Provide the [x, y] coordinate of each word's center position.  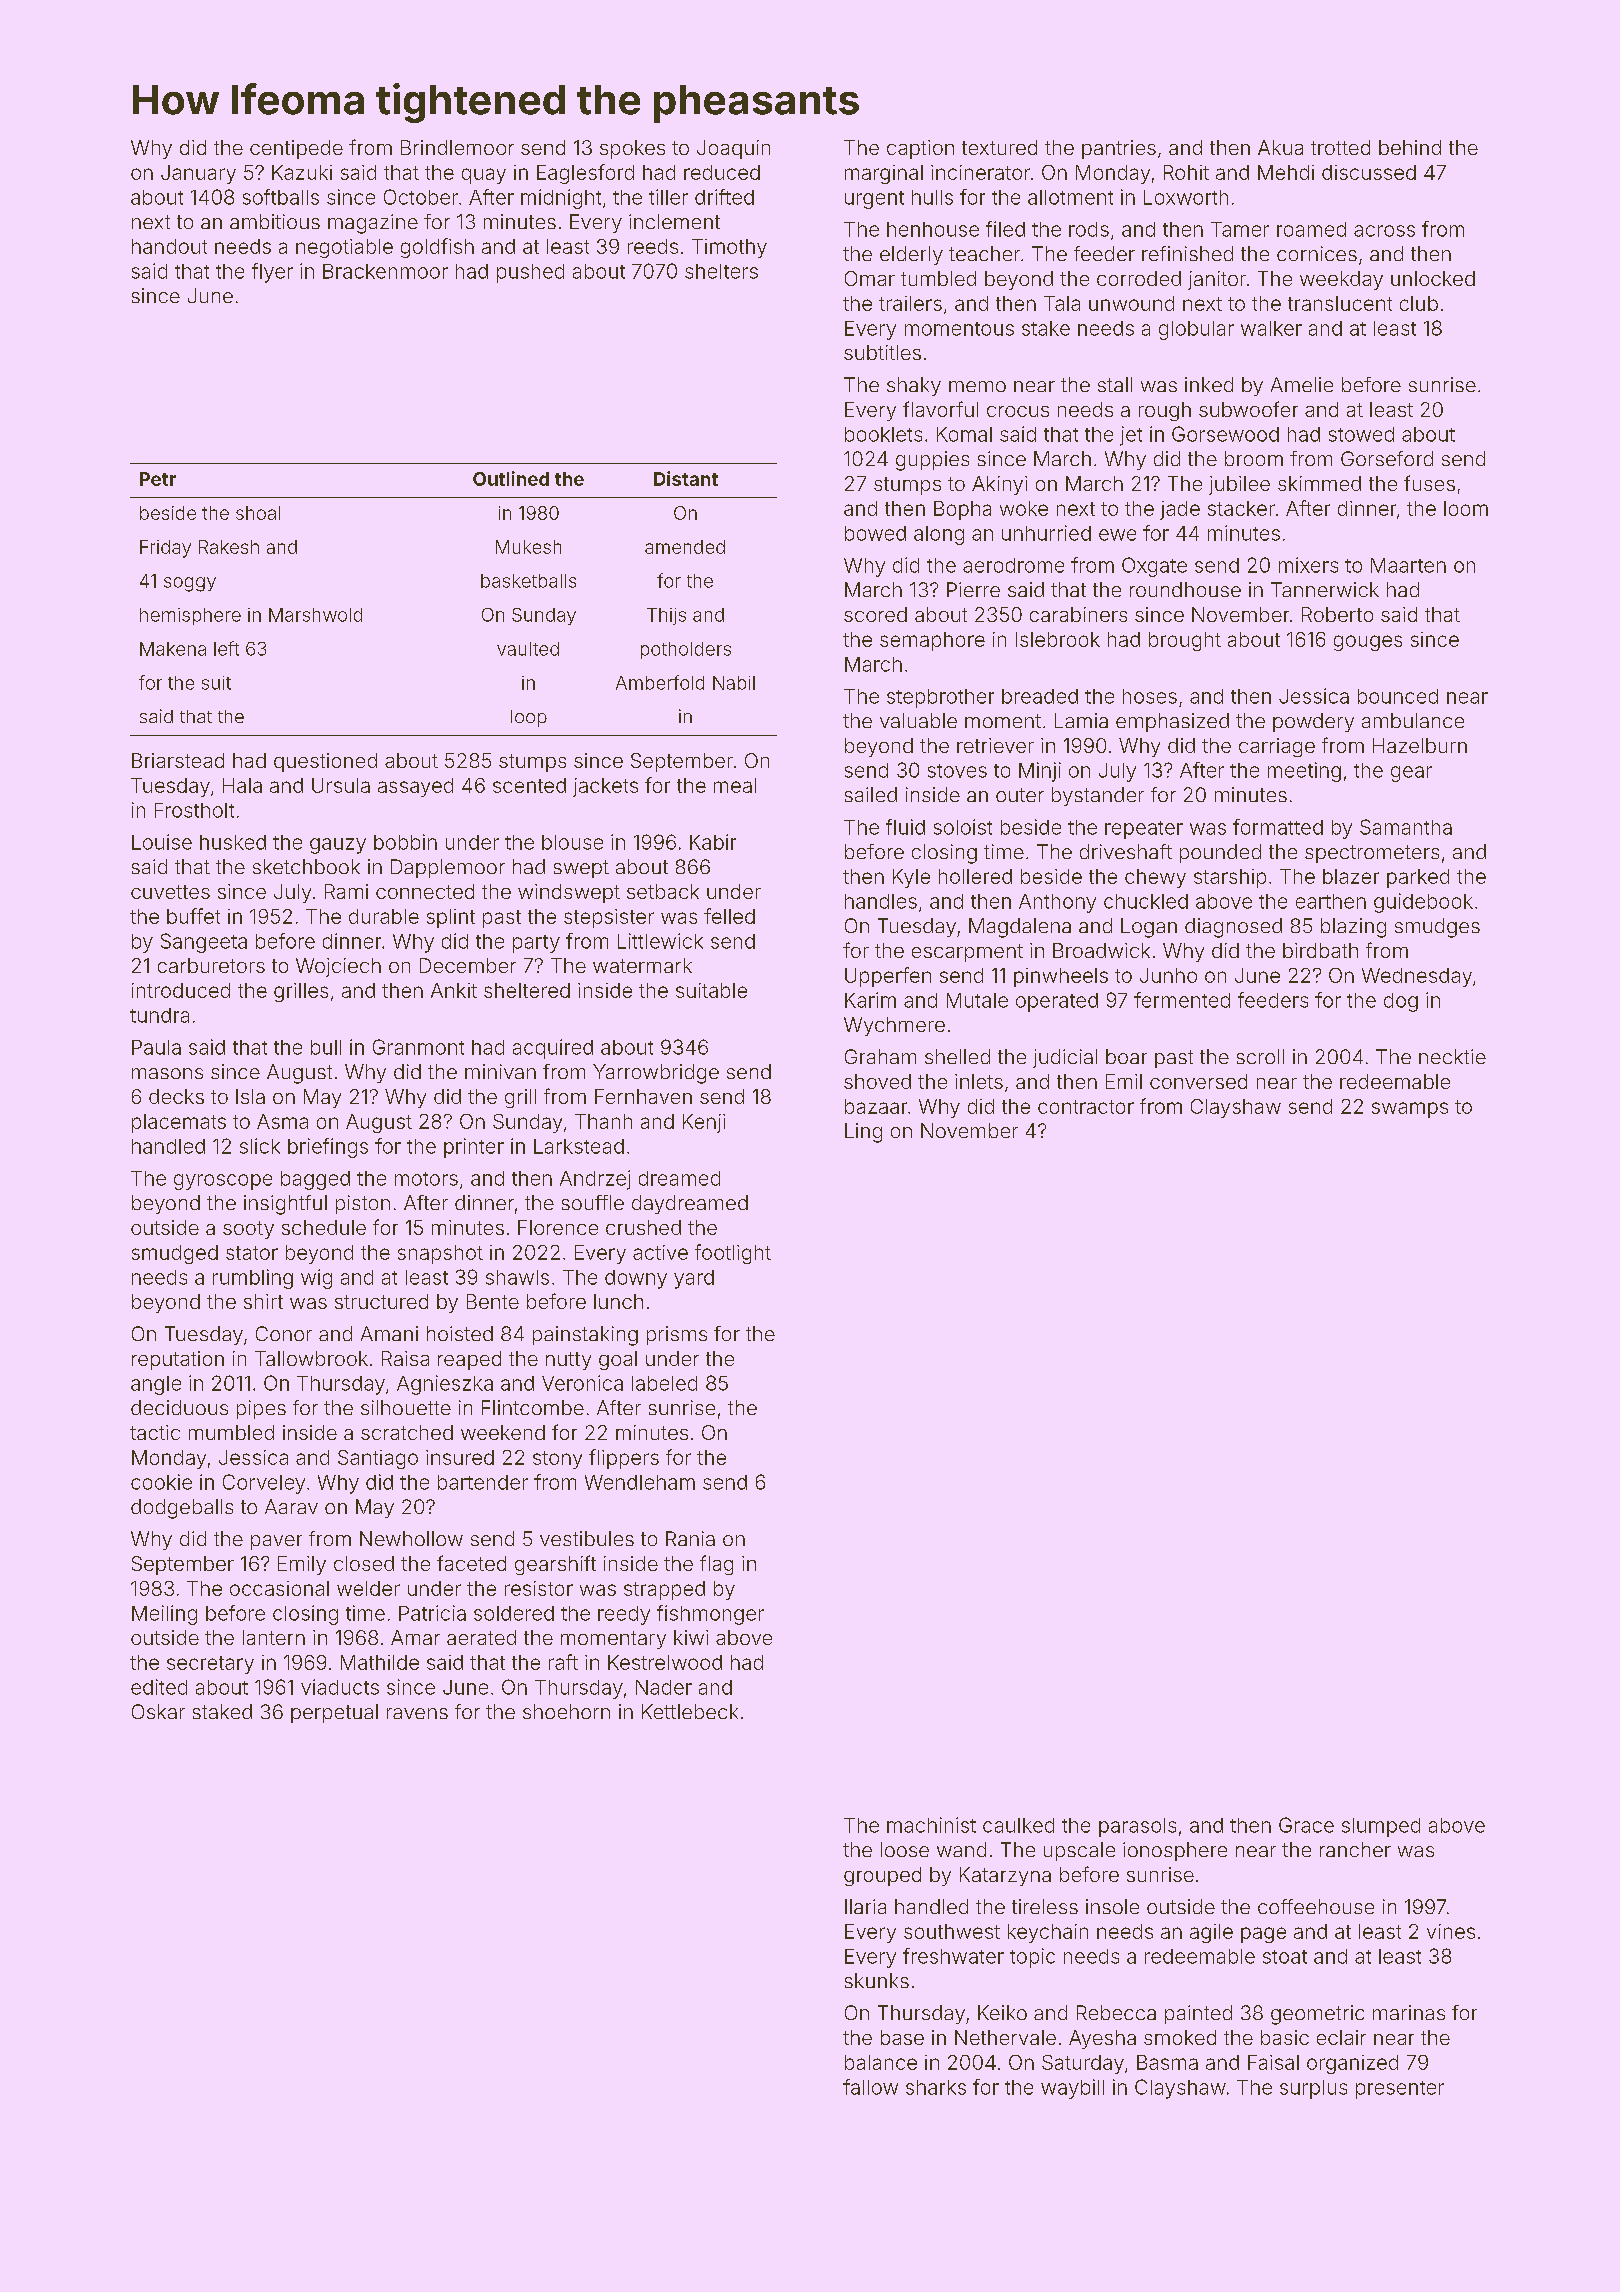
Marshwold [315, 615]
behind [1410, 147]
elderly [911, 255]
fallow [870, 2087]
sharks [936, 2087]
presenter [1400, 2090]
